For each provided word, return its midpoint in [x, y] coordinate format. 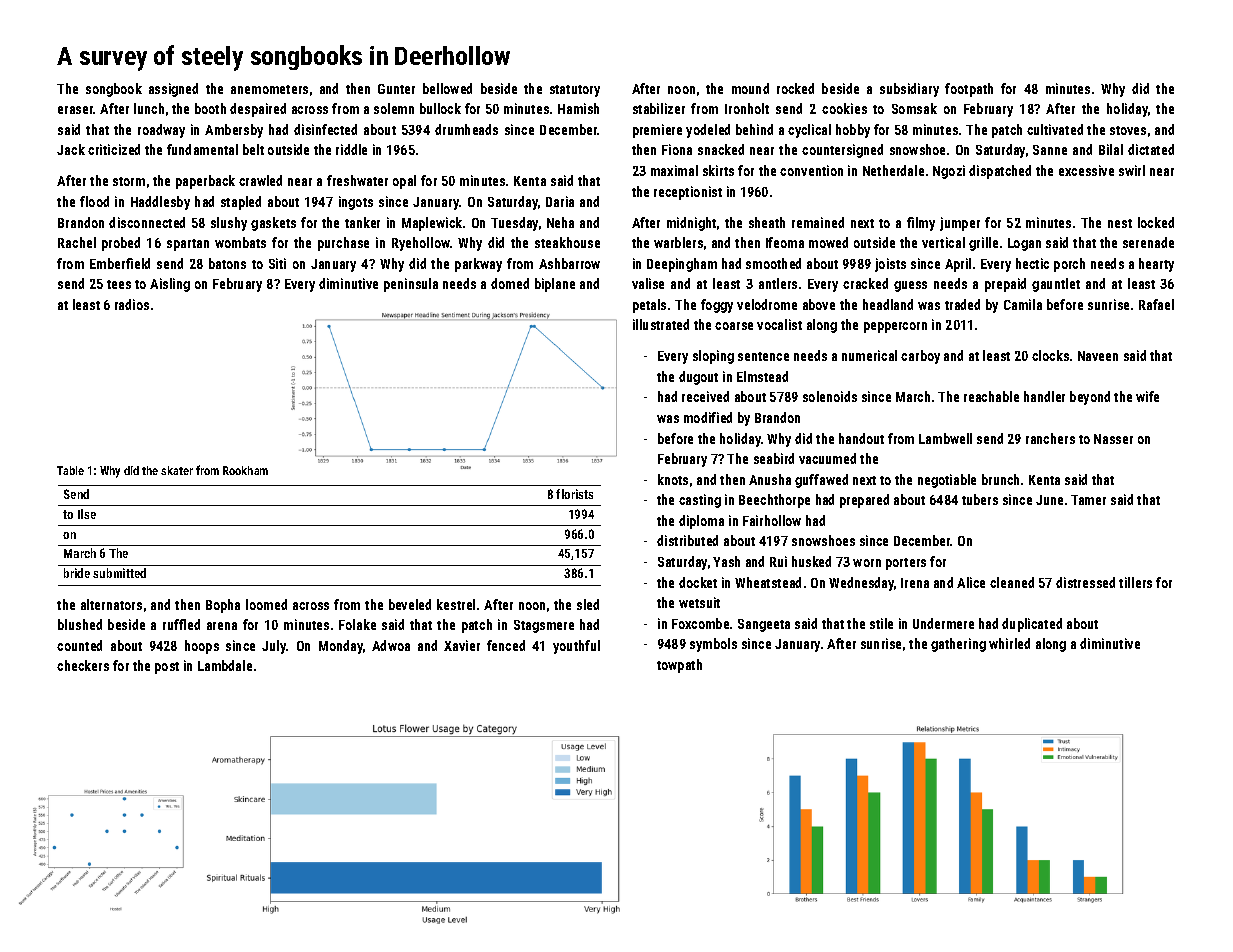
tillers [1135, 582]
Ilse [87, 514]
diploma [701, 522]
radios [132, 304]
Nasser [1113, 439]
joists [890, 265]
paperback [205, 182]
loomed [266, 604]
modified [708, 417]
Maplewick [432, 224]
